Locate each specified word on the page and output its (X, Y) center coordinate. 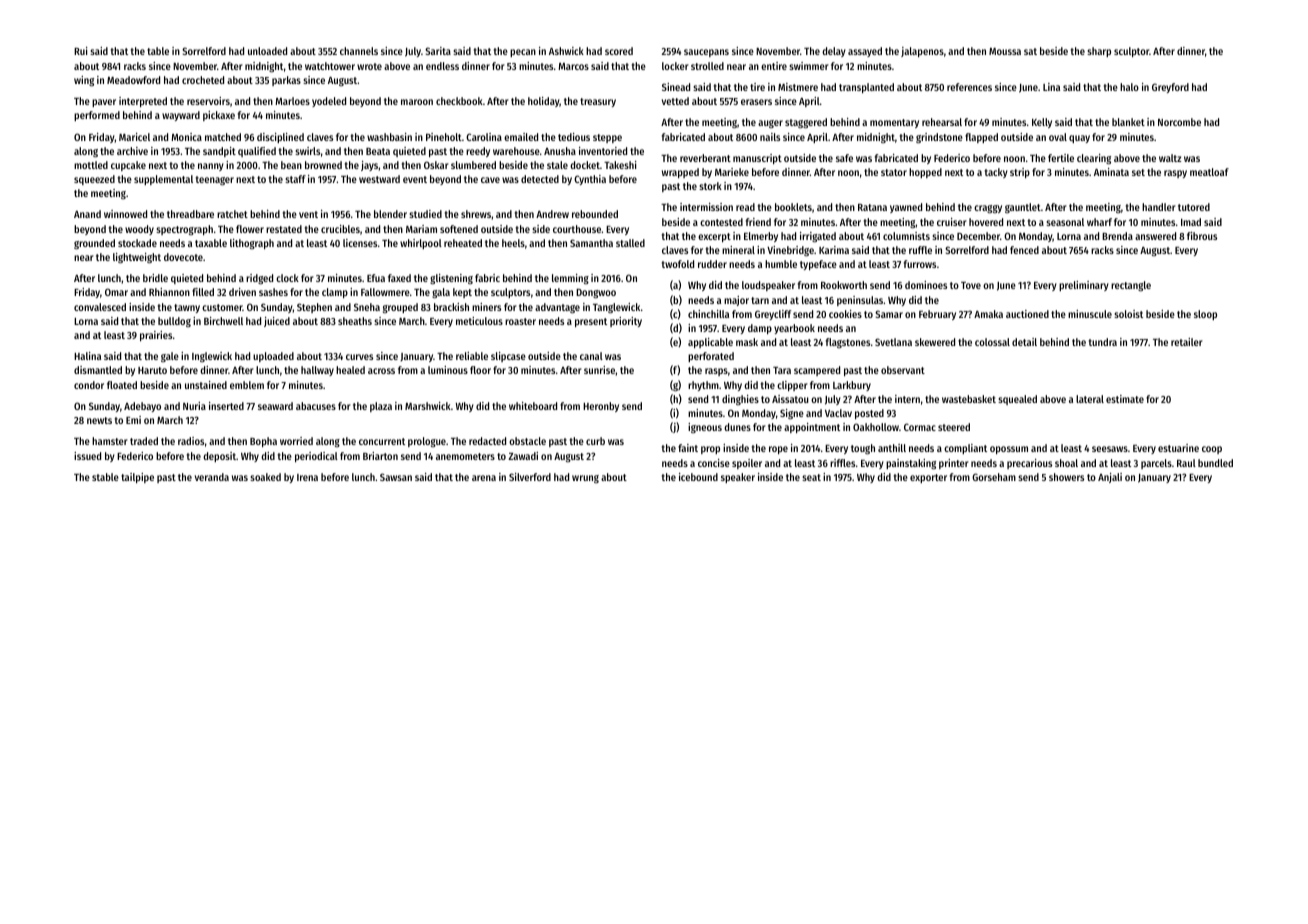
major (736, 301)
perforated (711, 357)
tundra (1103, 342)
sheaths (355, 321)
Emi (133, 420)
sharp (1099, 52)
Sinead (676, 87)
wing (84, 81)
